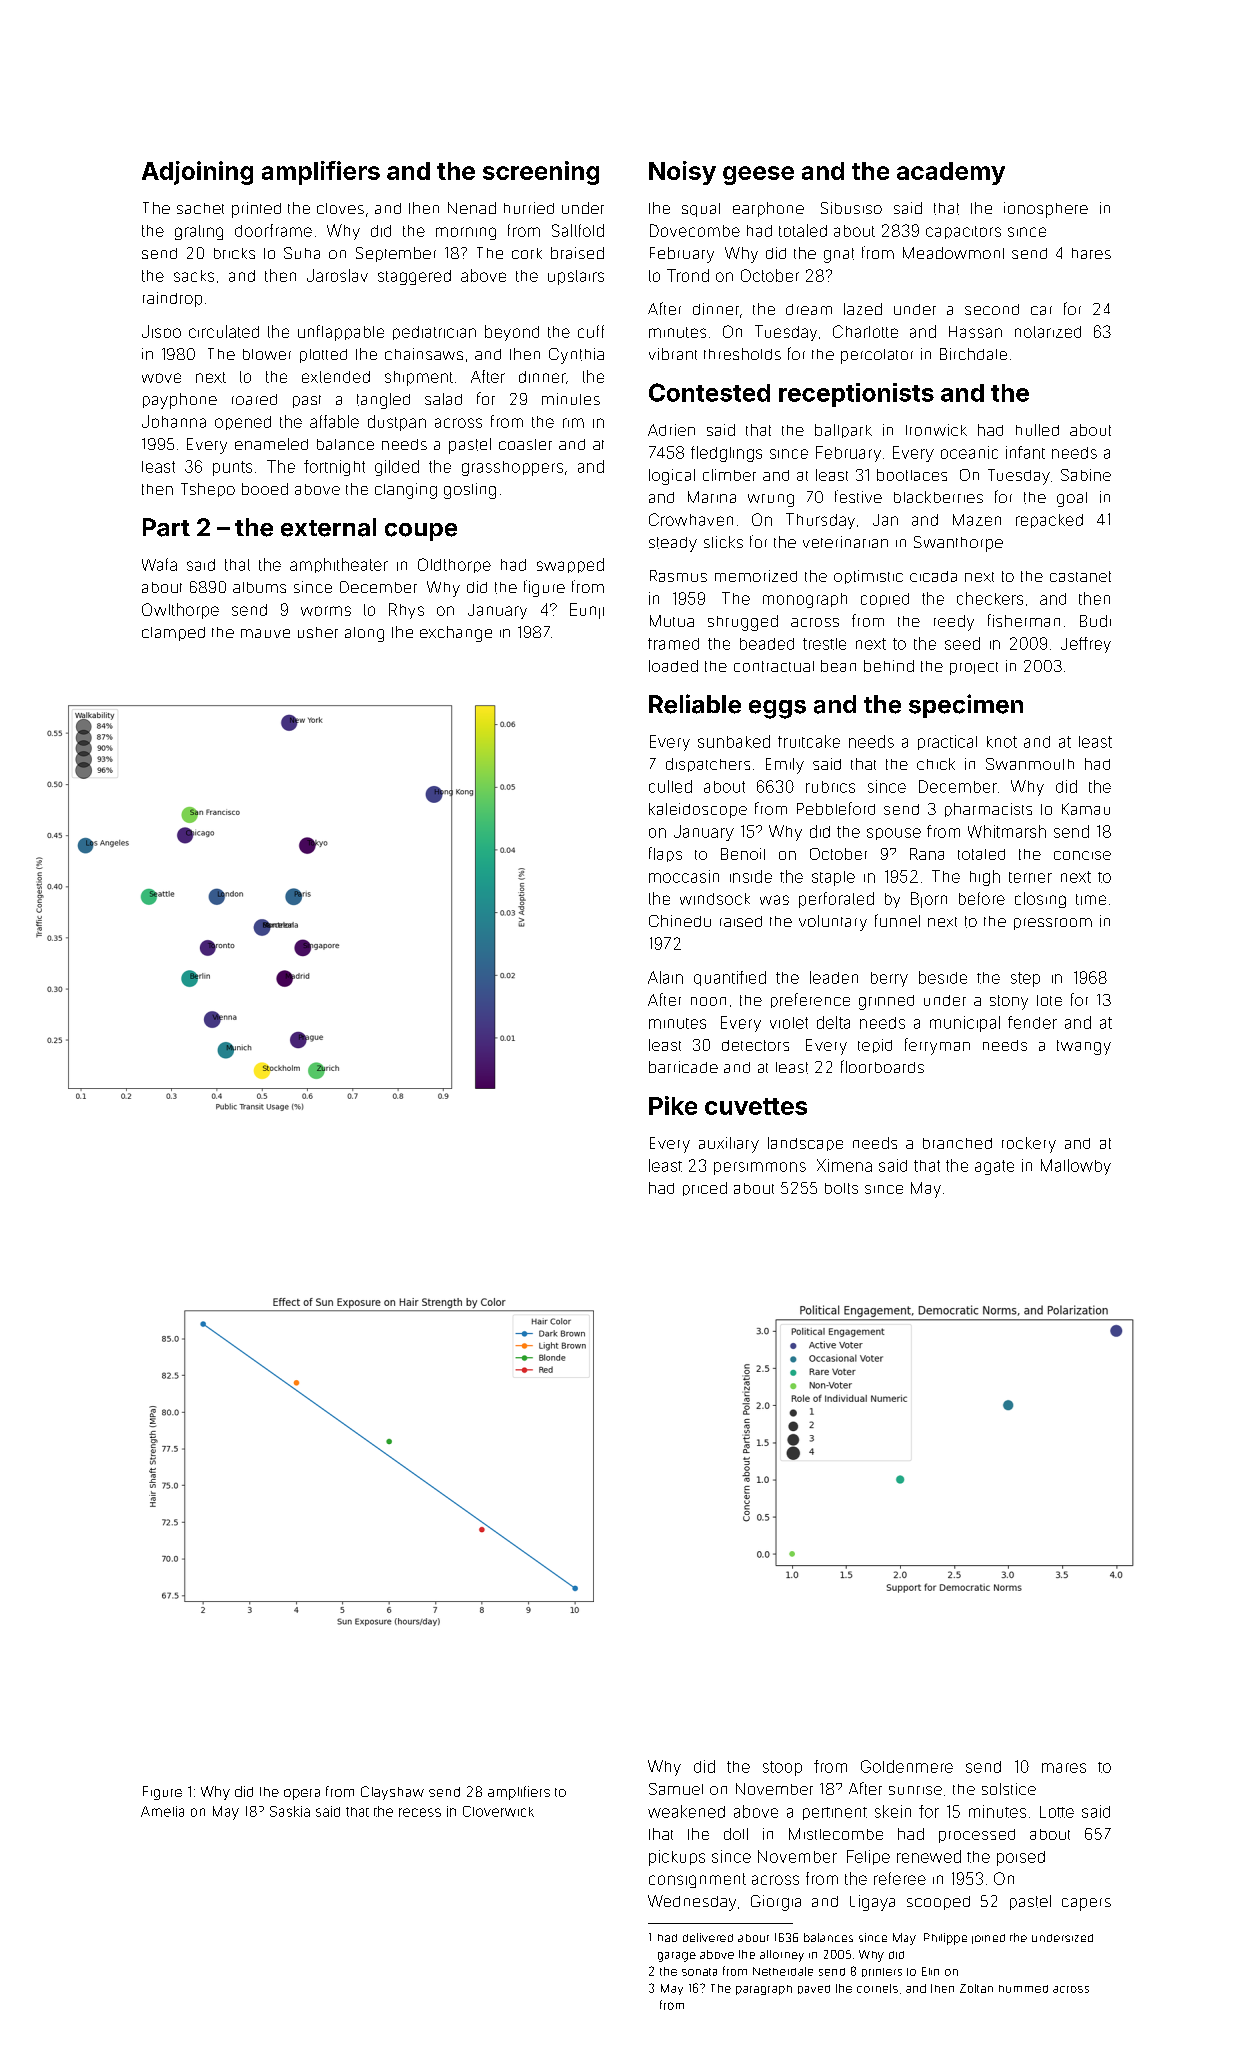 This document has height=2064, width=1253. What do you see at coordinates (705, 1189) in the document?
I see `priced` at bounding box center [705, 1189].
